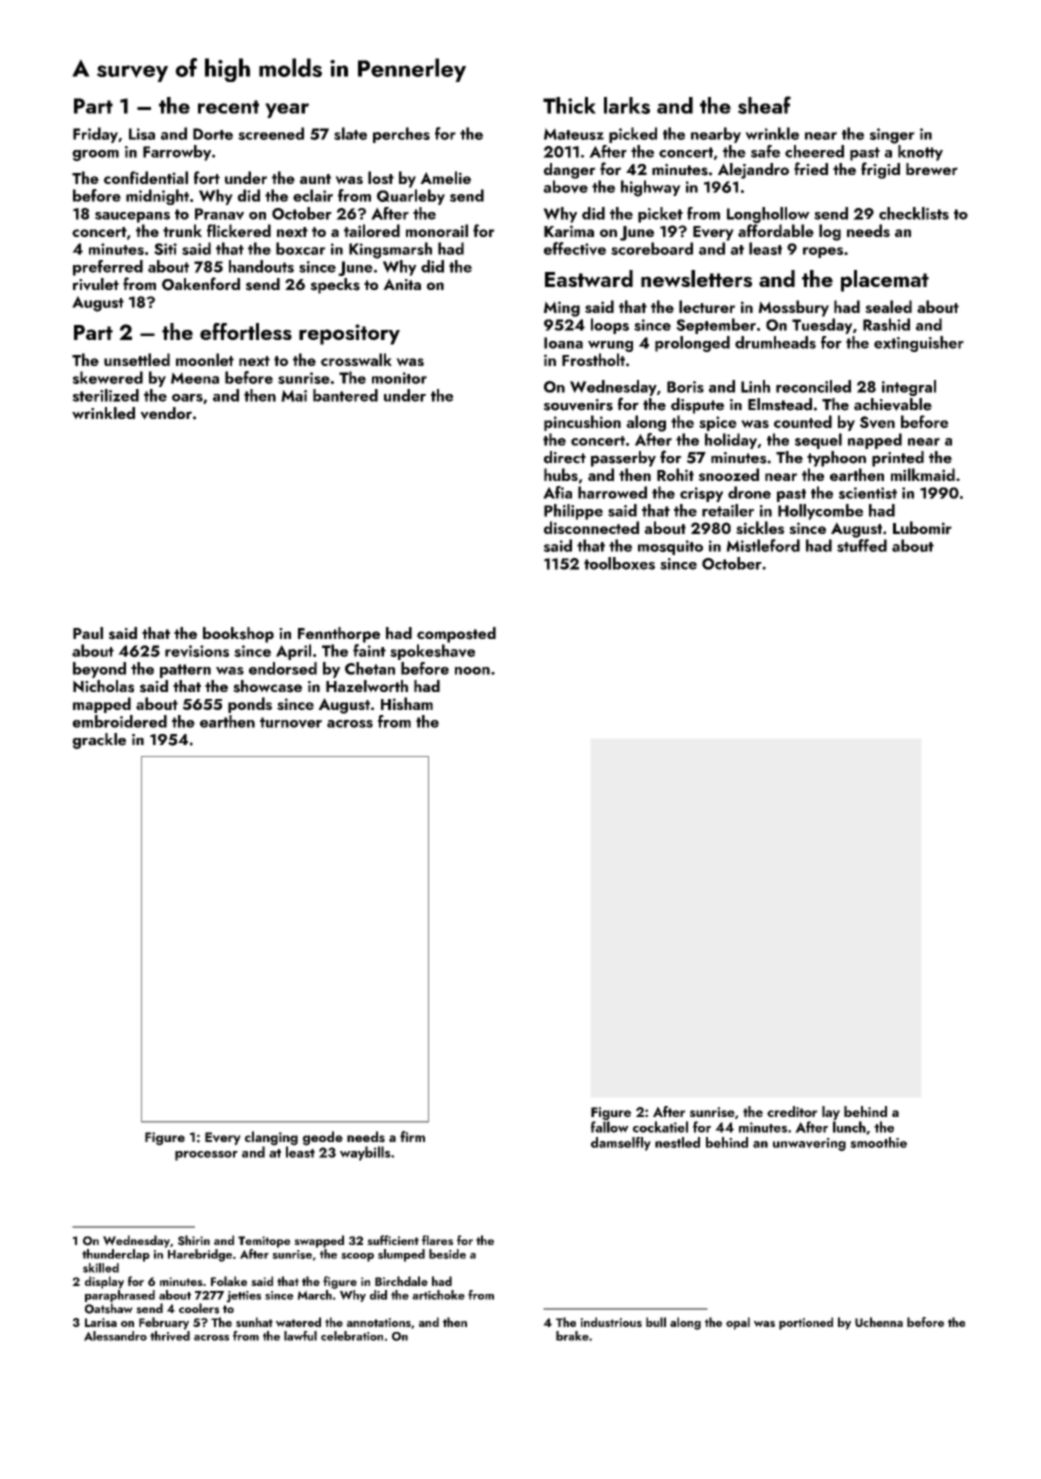  What do you see at coordinates (569, 105) in the screenshot?
I see `Thick` at bounding box center [569, 105].
